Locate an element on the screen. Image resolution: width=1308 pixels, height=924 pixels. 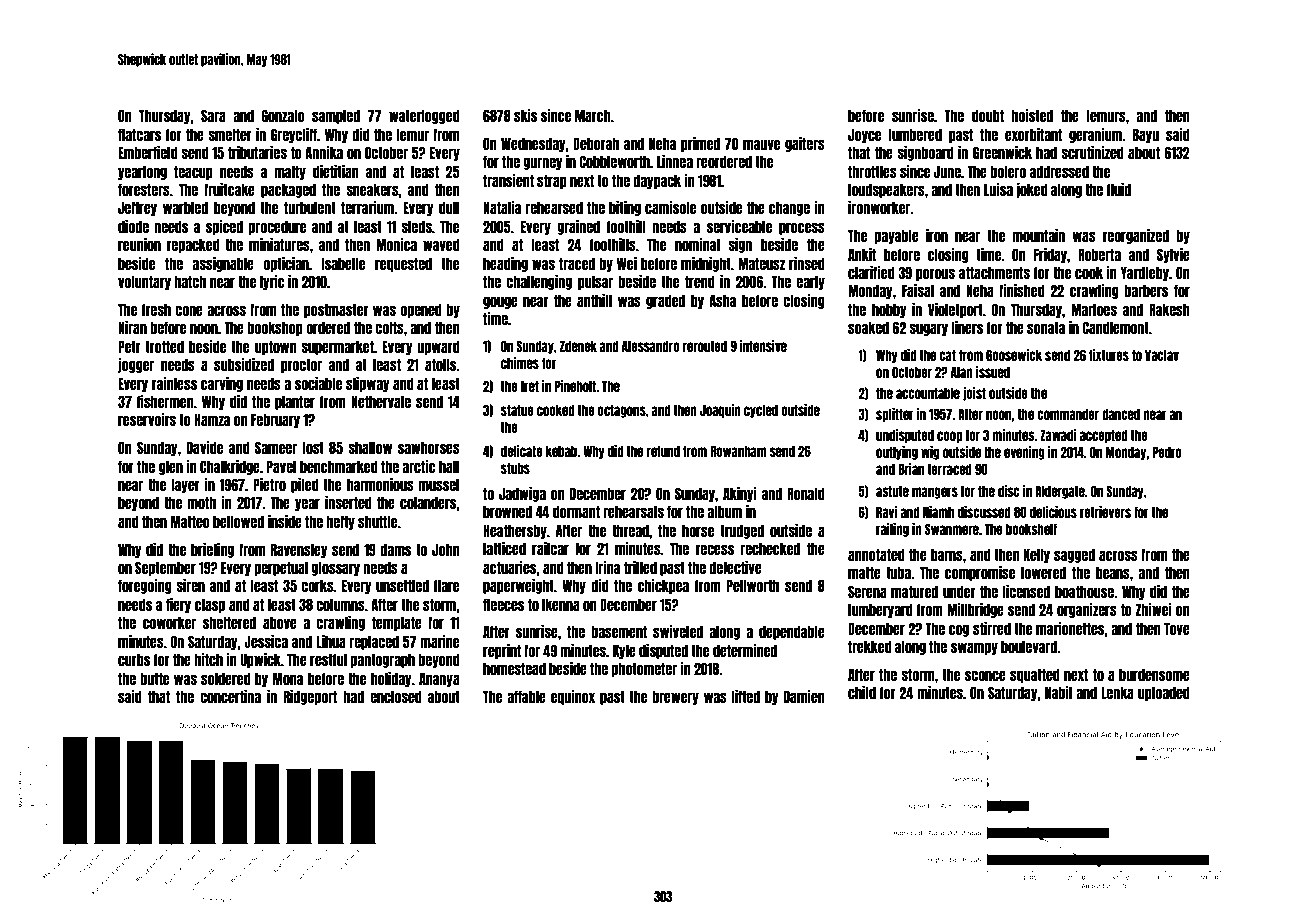
Sara is located at coordinates (213, 115).
